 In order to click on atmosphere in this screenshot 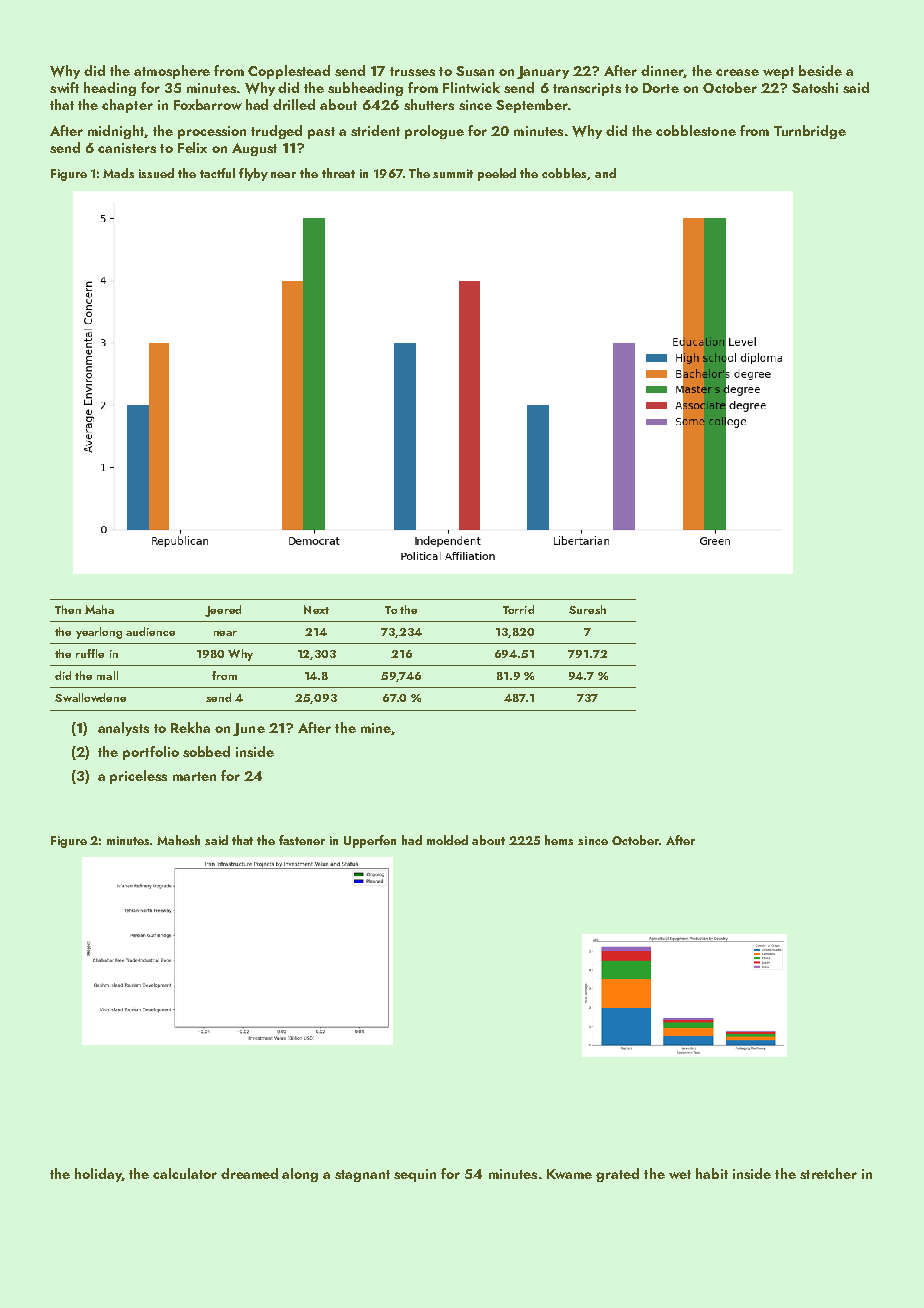, I will do `click(172, 72)`.
